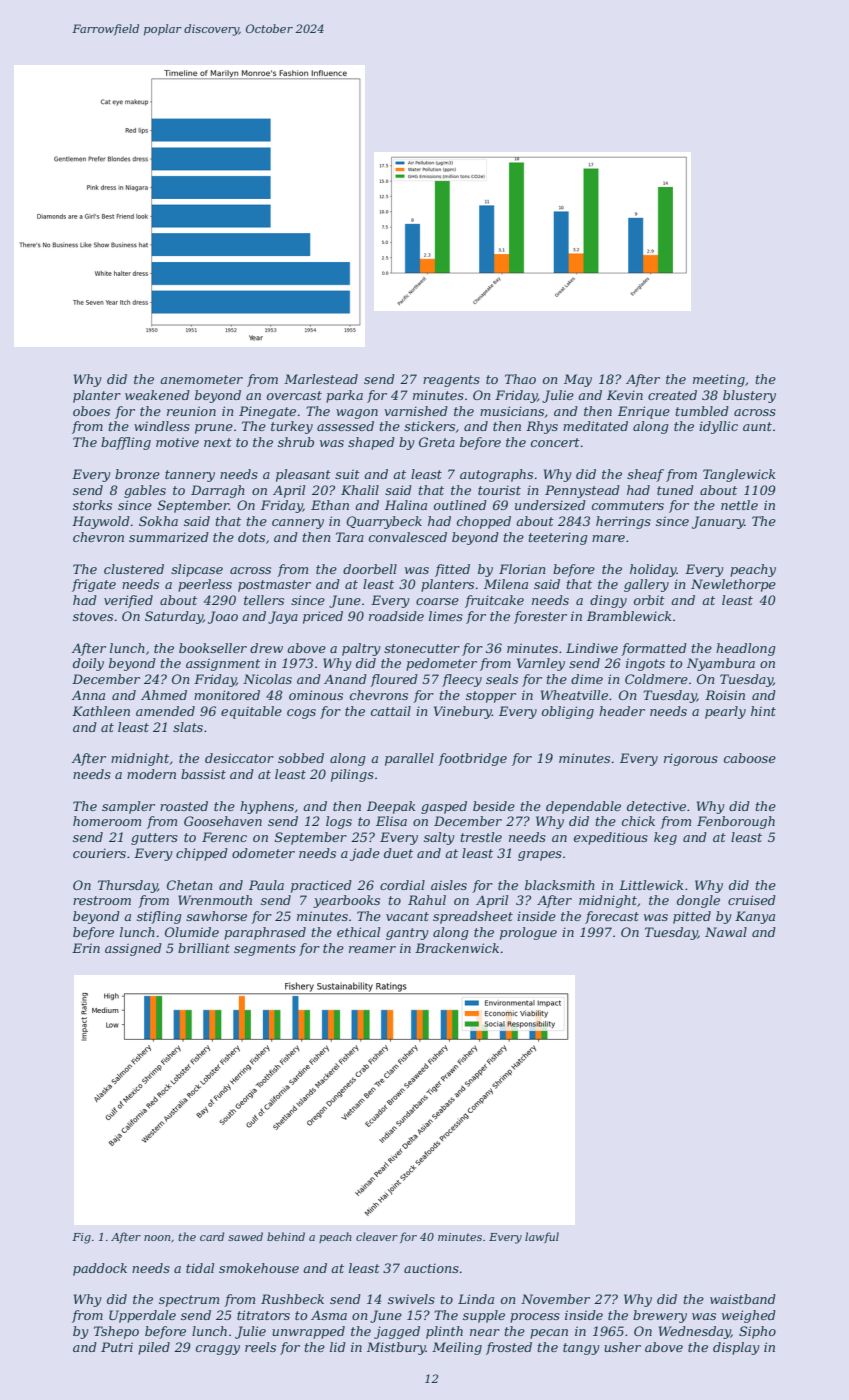  What do you see at coordinates (431, 1268) in the screenshot?
I see `auctions` at bounding box center [431, 1268].
